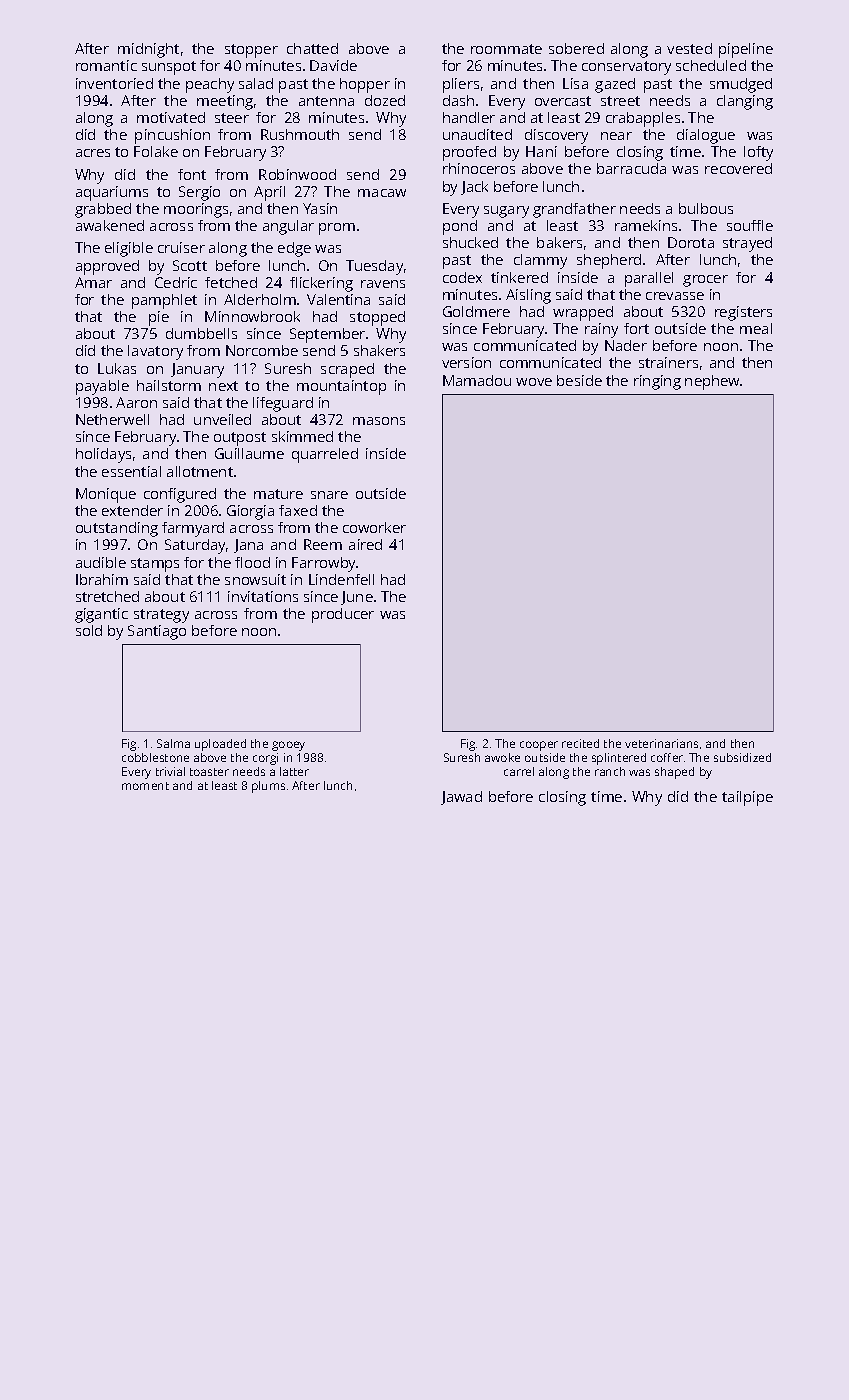 The width and height of the page is (849, 1400). Describe the element at coordinates (192, 174) in the page. I see `font` at that location.
